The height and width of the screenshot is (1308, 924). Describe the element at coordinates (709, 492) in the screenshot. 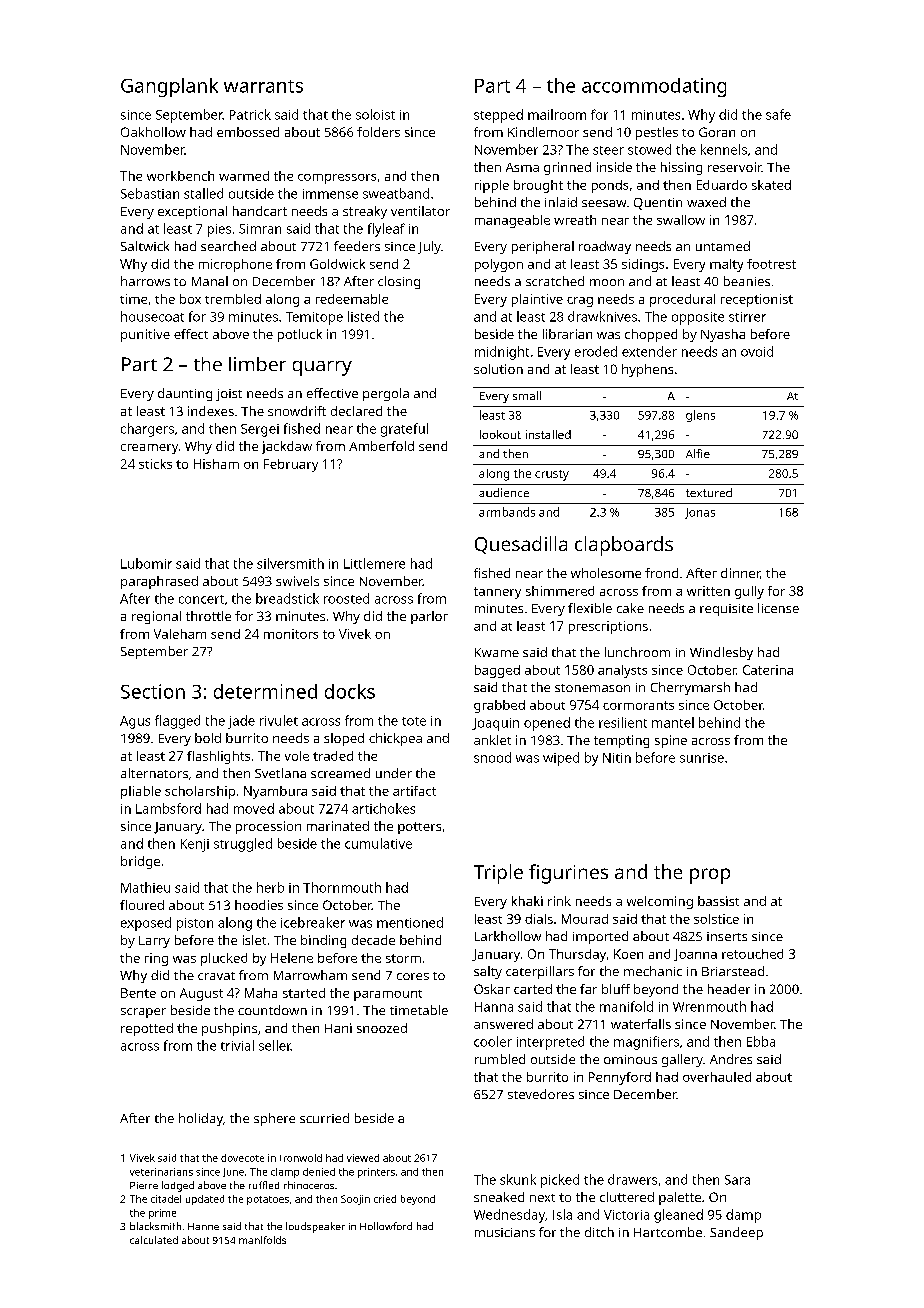

I see `textured` at that location.
